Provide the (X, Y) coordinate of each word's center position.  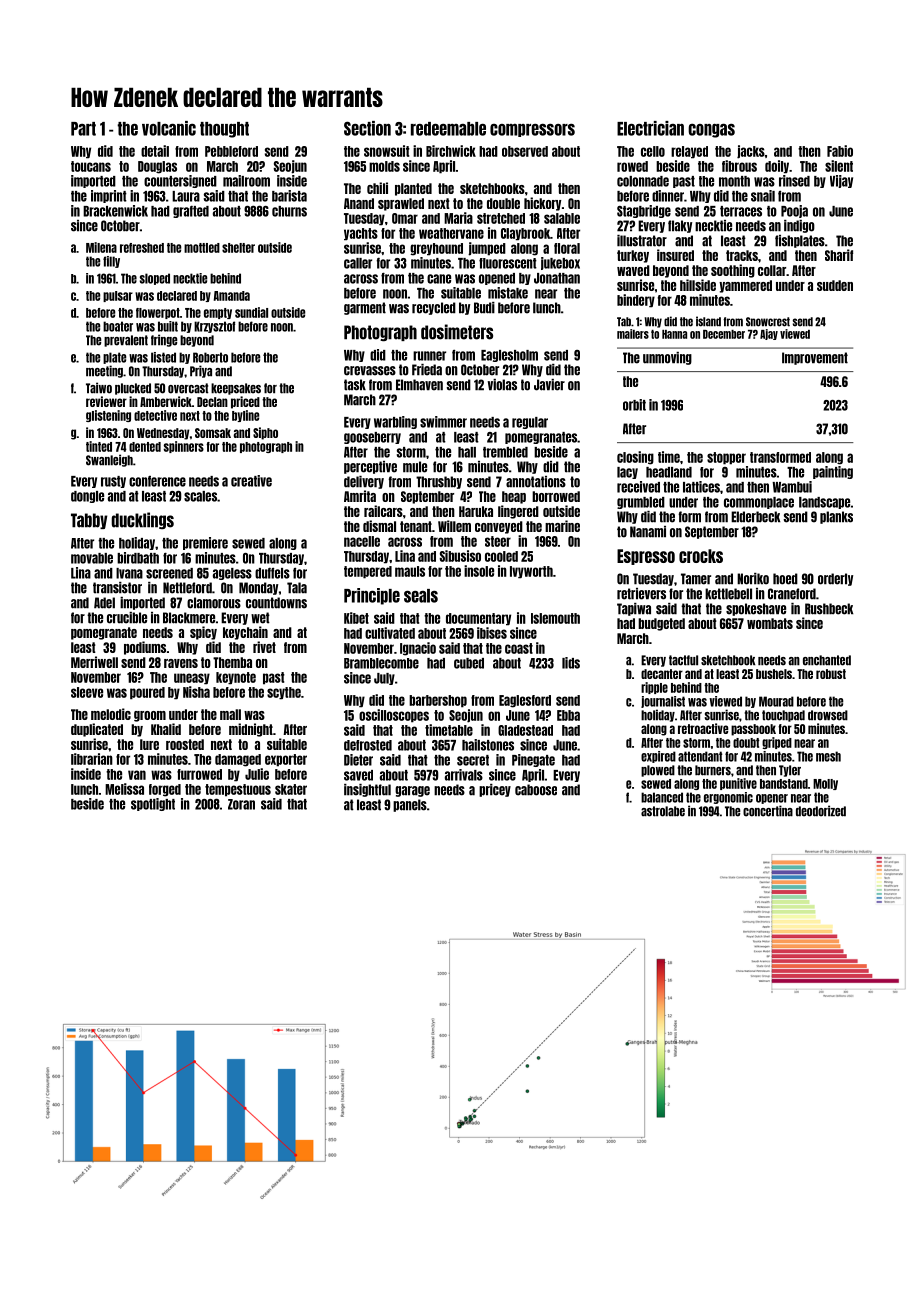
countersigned (180, 181)
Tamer (696, 579)
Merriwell (94, 662)
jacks (751, 152)
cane (439, 279)
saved (358, 775)
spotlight (153, 804)
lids (571, 663)
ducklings (142, 520)
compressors (532, 130)
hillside (698, 285)
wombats (770, 623)
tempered (368, 572)
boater (118, 326)
